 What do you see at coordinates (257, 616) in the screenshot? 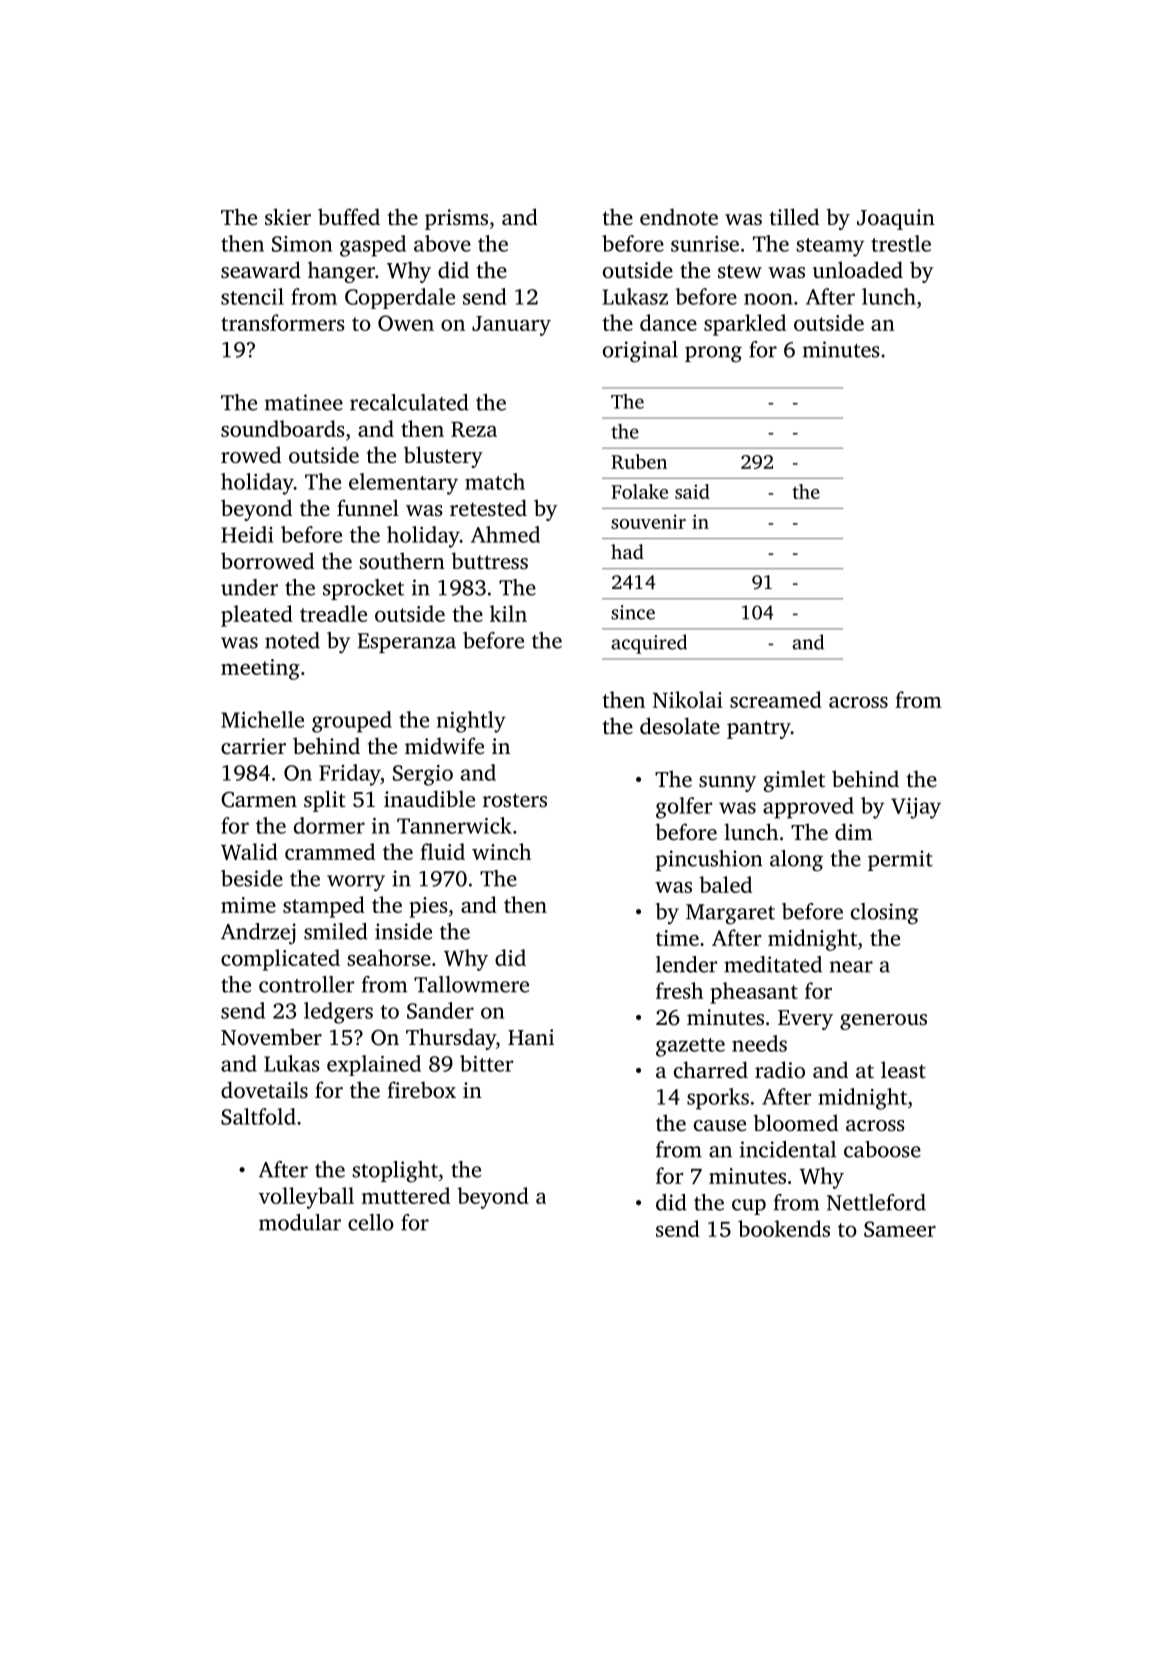
I see `pleated` at bounding box center [257, 616].
